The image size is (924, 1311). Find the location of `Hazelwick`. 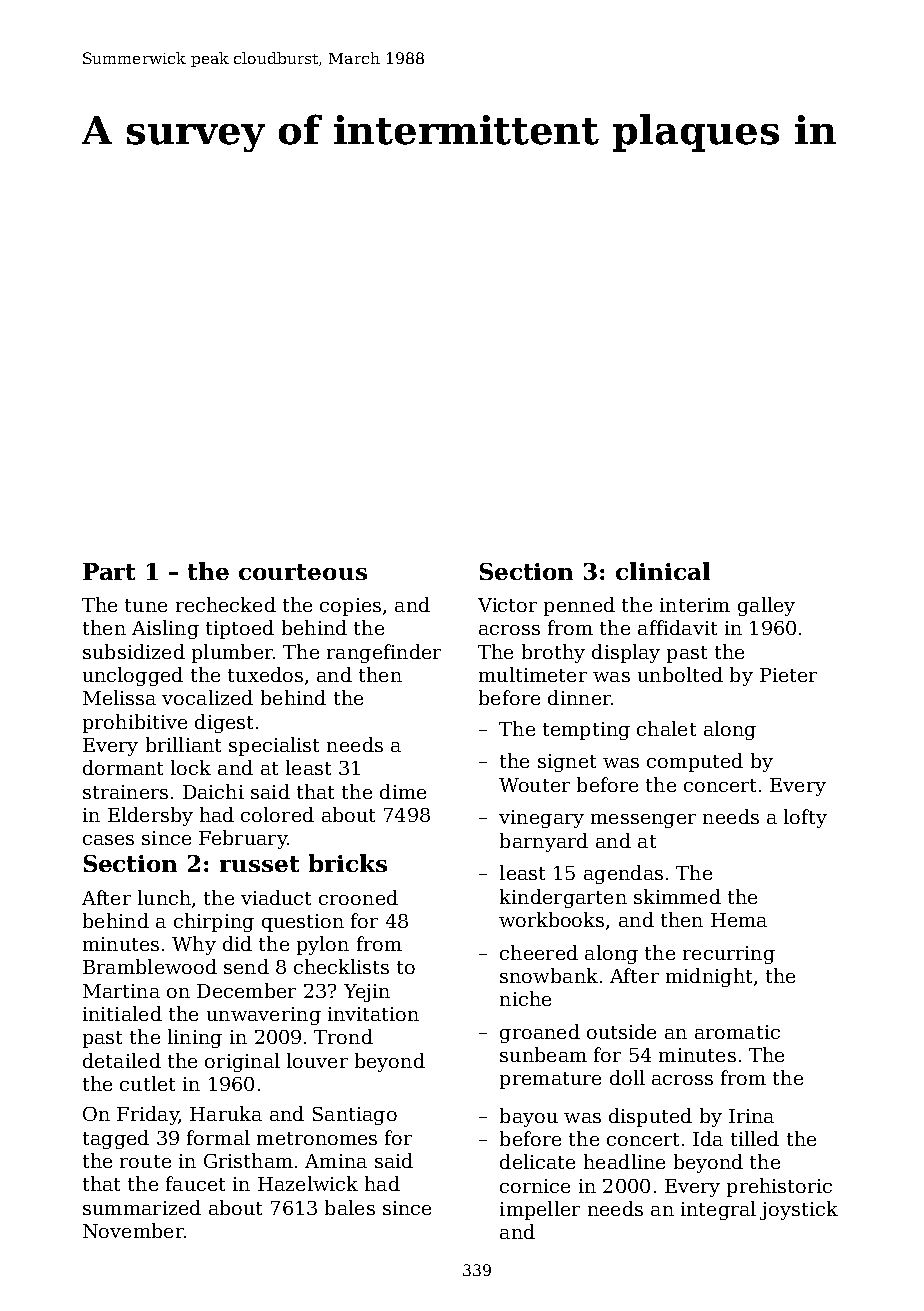

Hazelwick is located at coordinates (308, 1183).
